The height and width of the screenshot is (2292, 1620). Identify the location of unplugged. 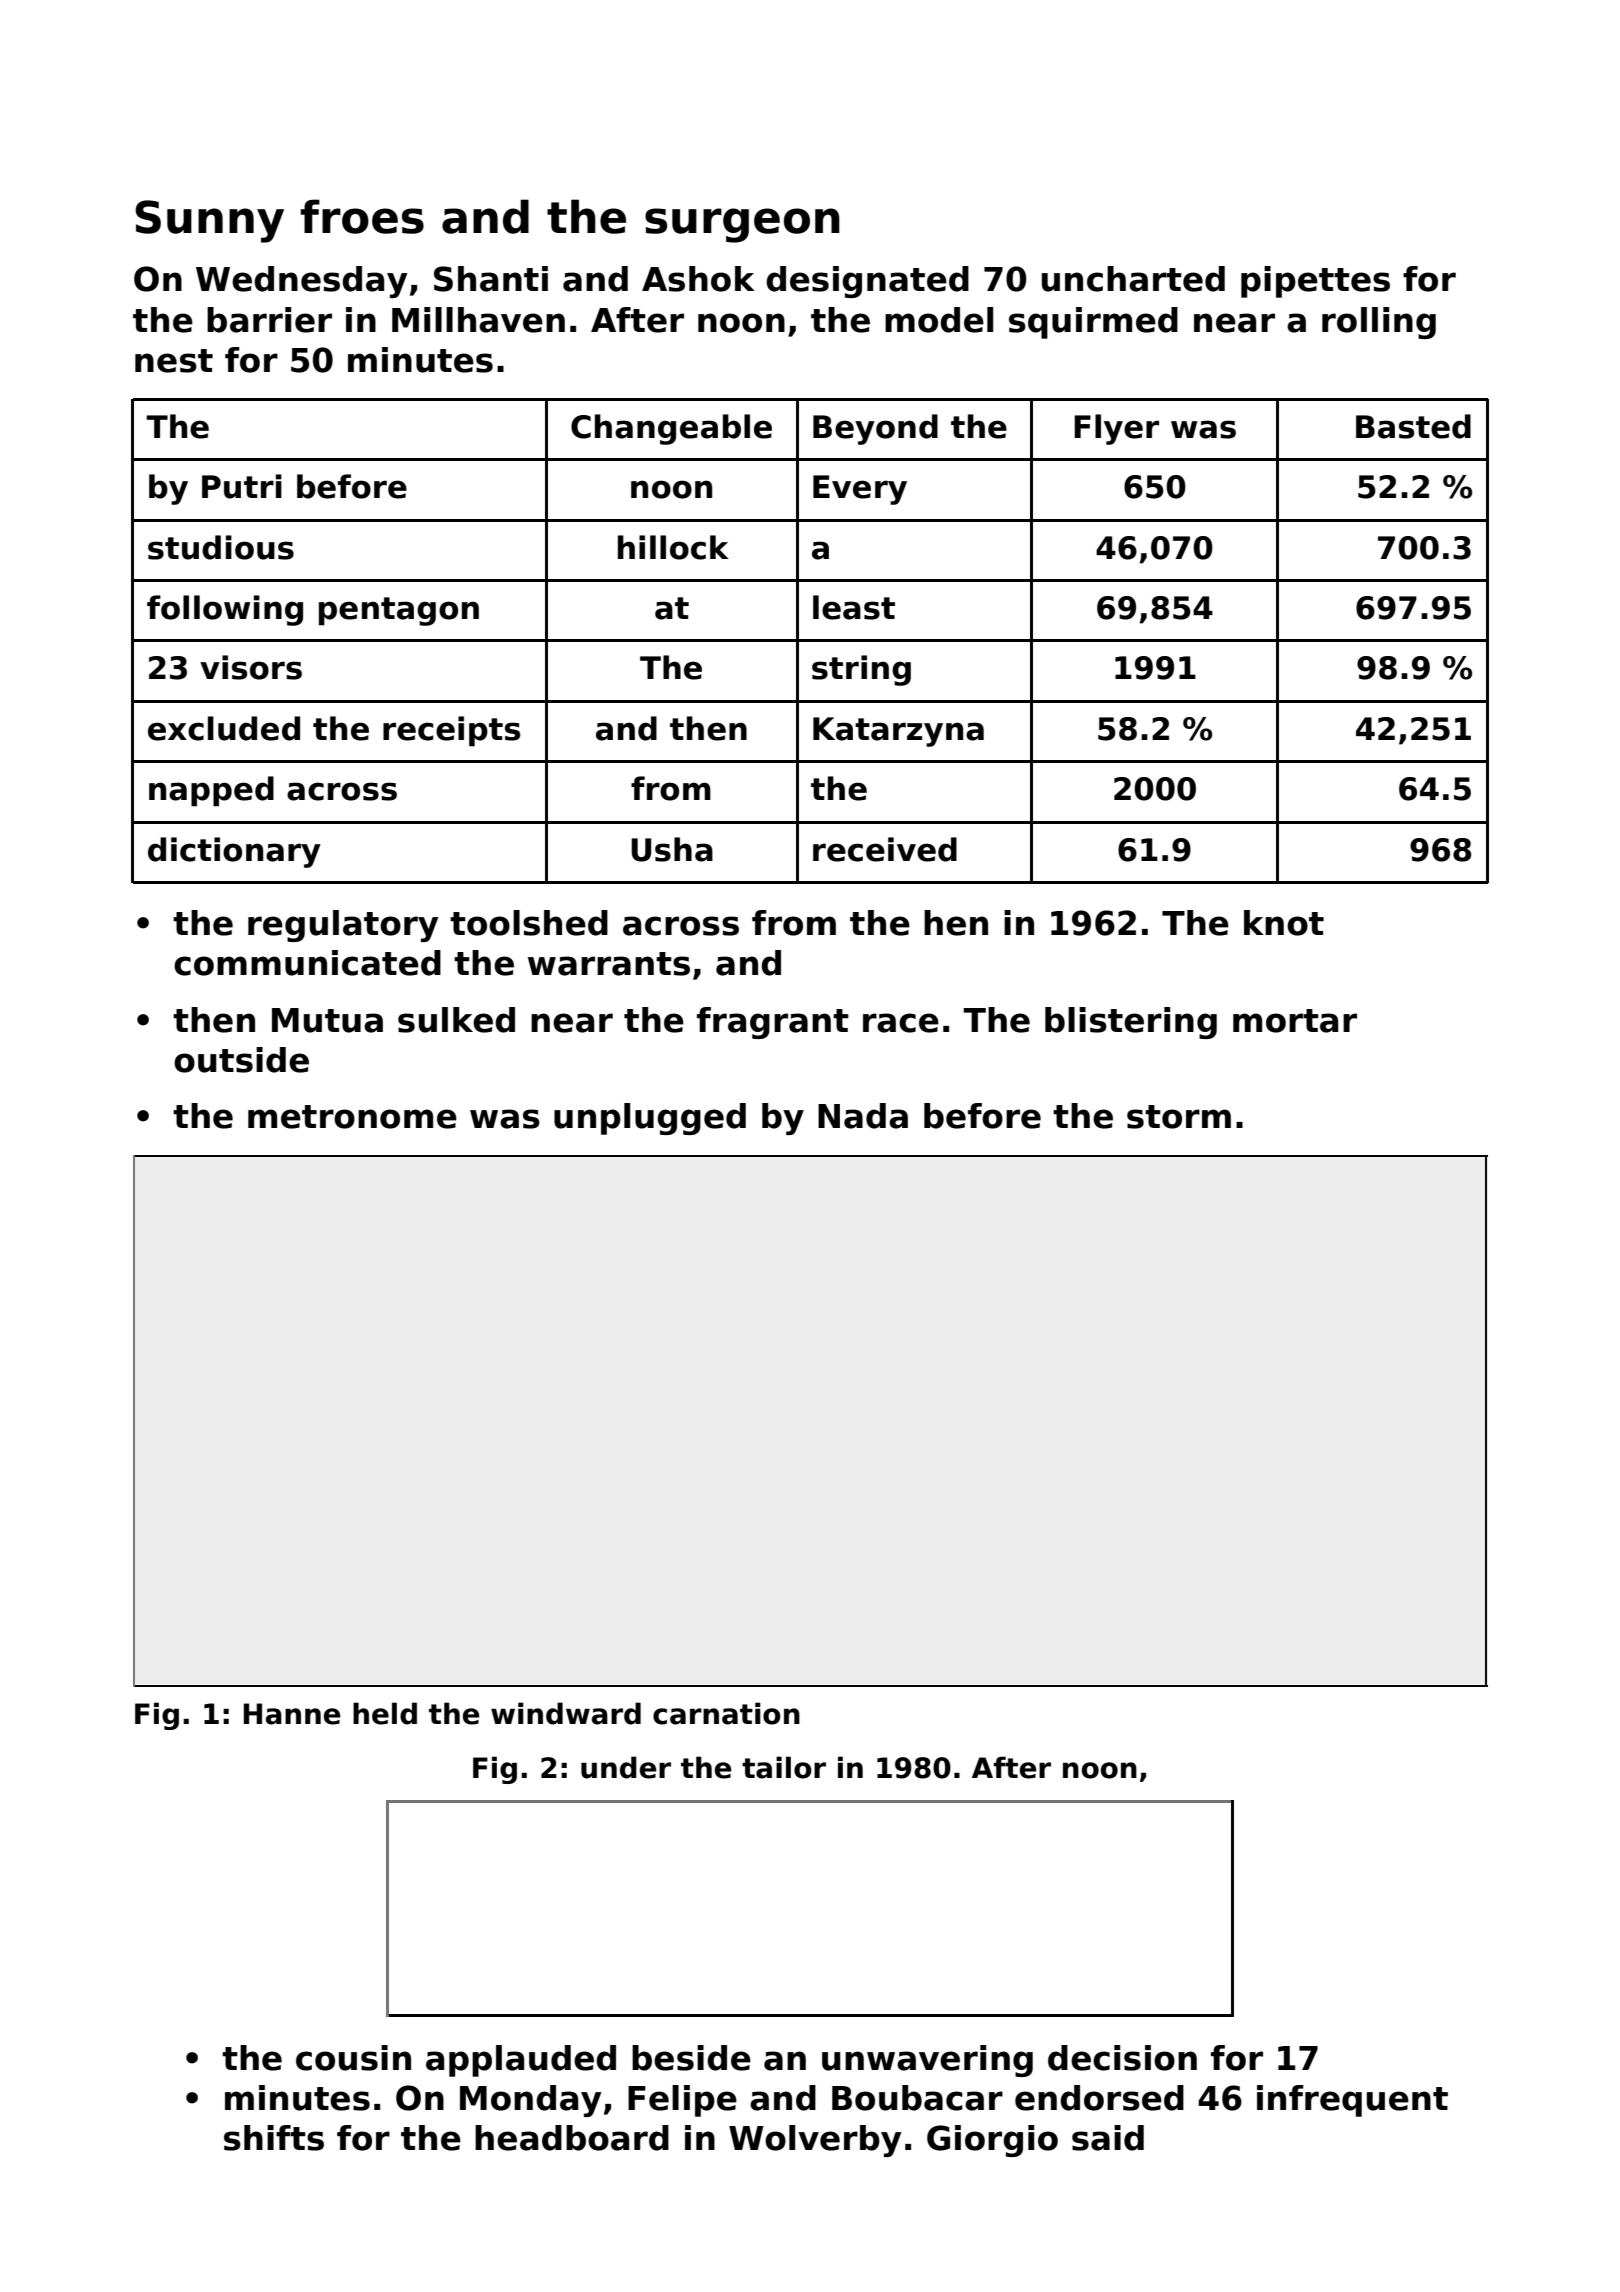
(650, 1119).
